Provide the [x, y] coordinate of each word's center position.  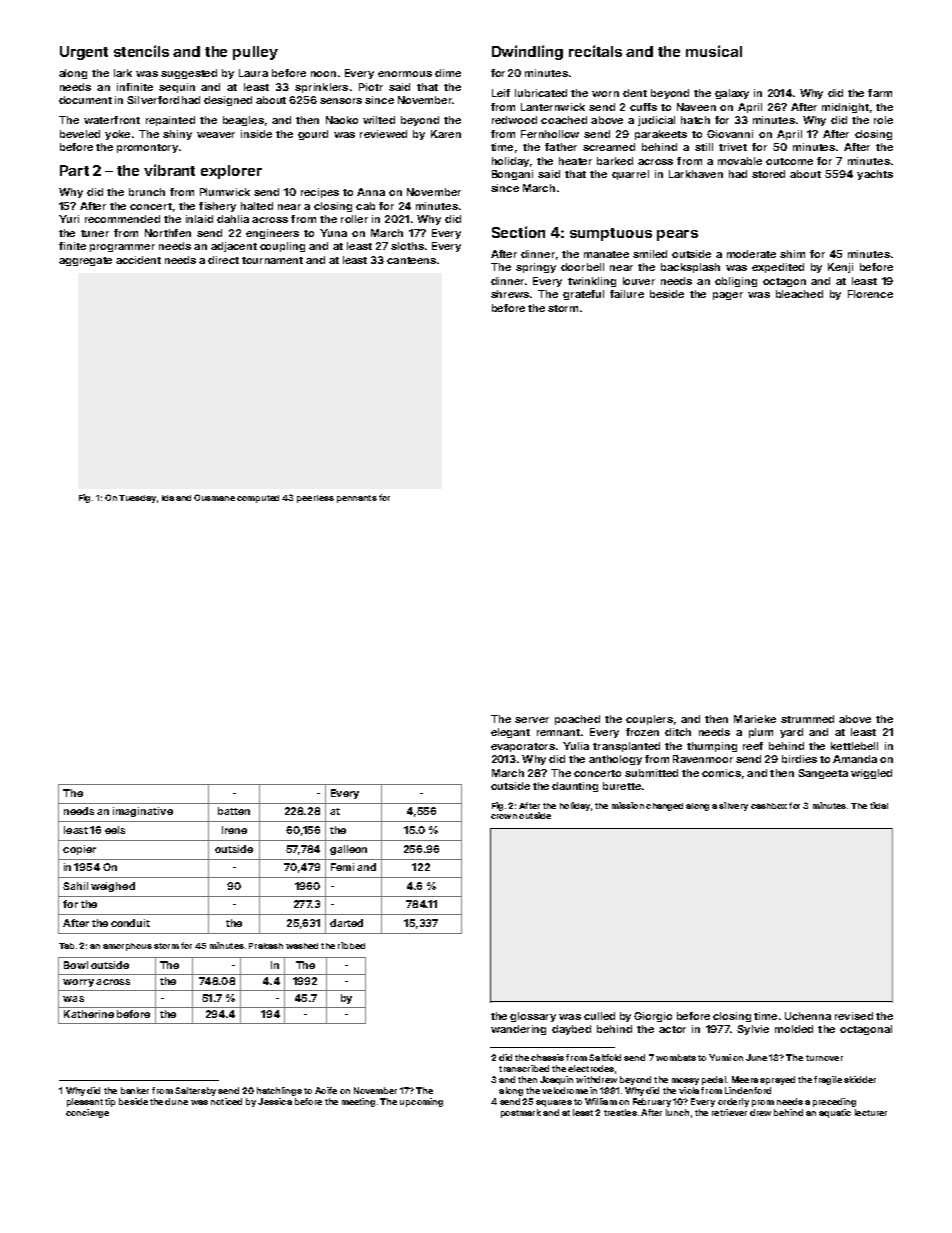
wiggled [871, 774]
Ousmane [214, 497]
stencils [141, 51]
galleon [348, 850]
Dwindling [527, 52]
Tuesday [137, 499]
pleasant [85, 1102]
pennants [357, 499]
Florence [870, 294]
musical [714, 51]
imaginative [143, 812]
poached [577, 720]
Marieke [755, 719]
